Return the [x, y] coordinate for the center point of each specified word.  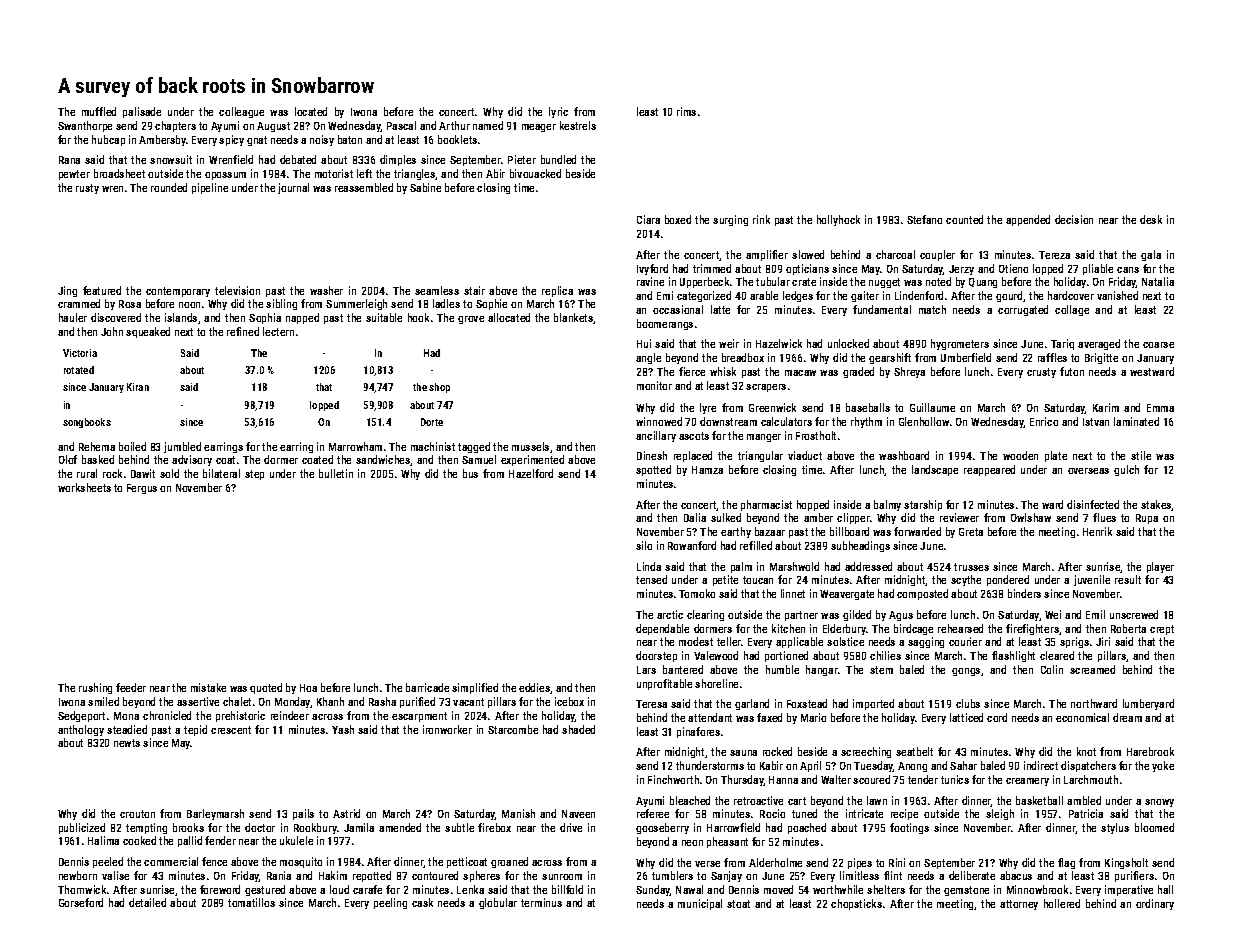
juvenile [1092, 580]
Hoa [308, 688]
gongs [966, 672]
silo [644, 545]
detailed [147, 902]
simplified [475, 688]
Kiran [138, 387]
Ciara [648, 219]
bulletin [336, 473]
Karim [1106, 407]
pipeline [210, 188]
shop [439, 388]
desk [1151, 219]
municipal [700, 904]
